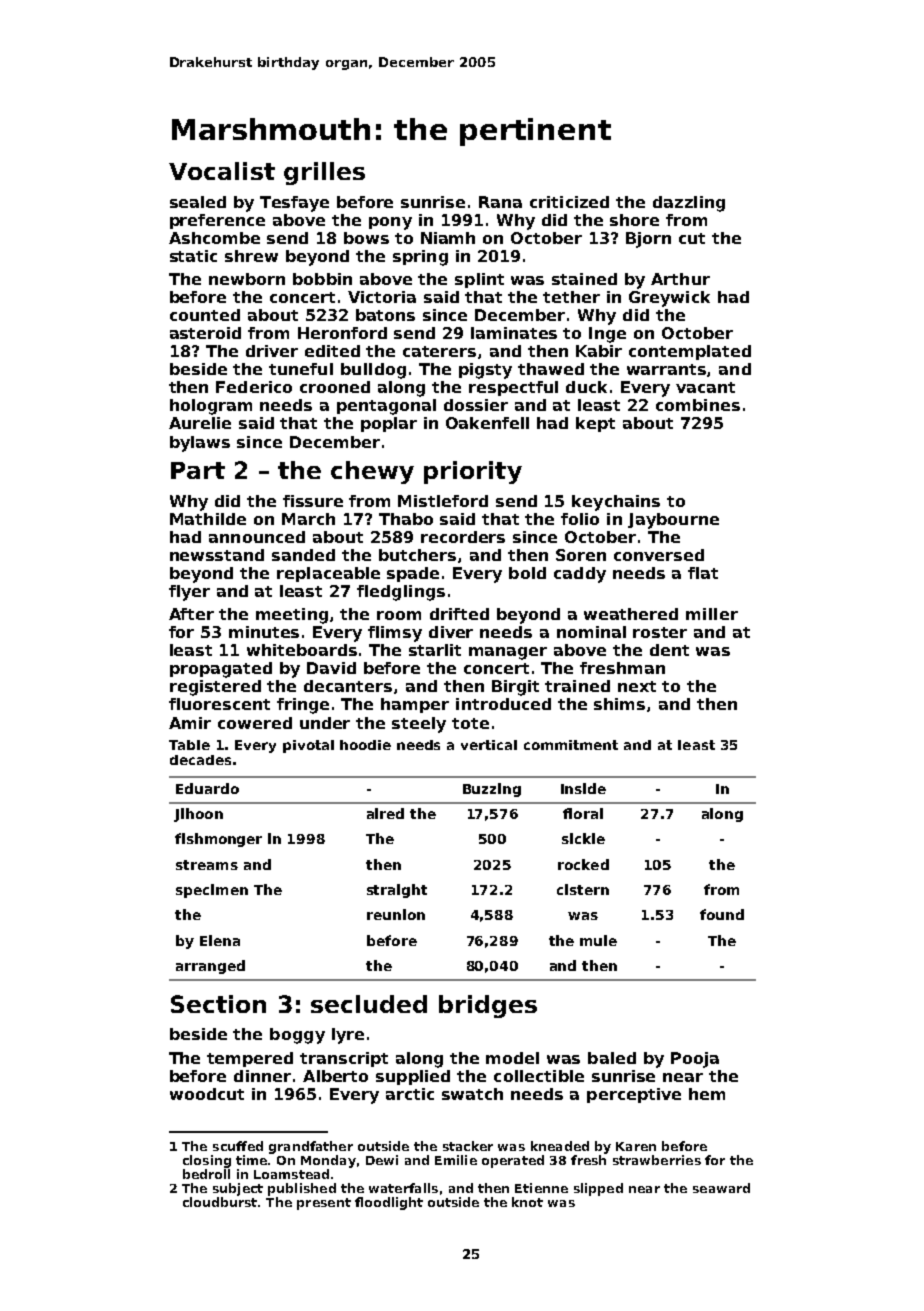 The height and width of the screenshot is (1311, 924). What do you see at coordinates (690, 352) in the screenshot?
I see `contemplated` at bounding box center [690, 352].
